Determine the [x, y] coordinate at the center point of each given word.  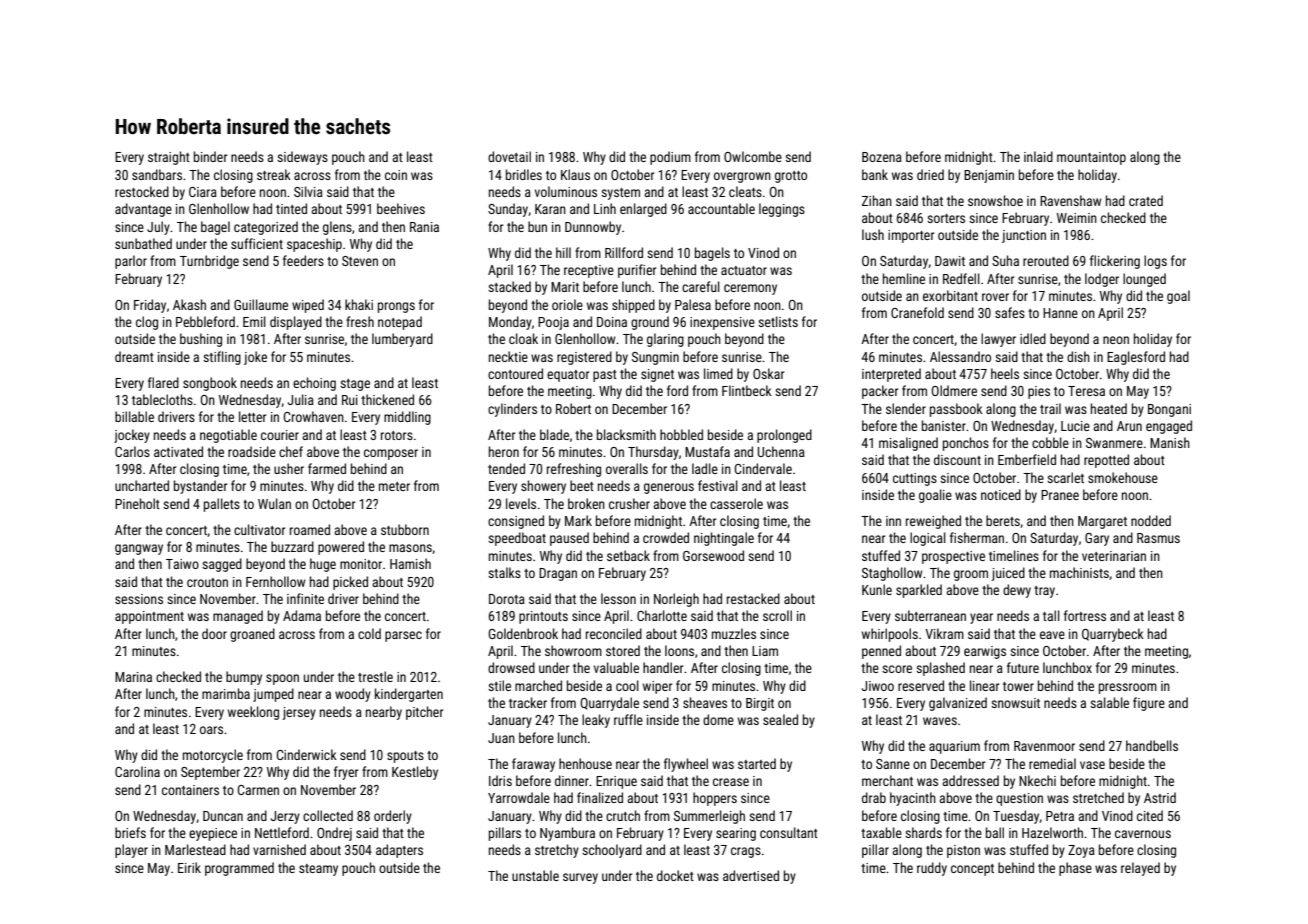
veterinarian [1114, 556]
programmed [239, 869]
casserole [736, 503]
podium [670, 158]
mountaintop [1091, 158]
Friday [150, 306]
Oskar [768, 373]
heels [1005, 373]
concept [972, 870]
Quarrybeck [1113, 635]
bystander [200, 487]
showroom [573, 650]
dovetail [509, 156]
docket [675, 875]
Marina [133, 677]
